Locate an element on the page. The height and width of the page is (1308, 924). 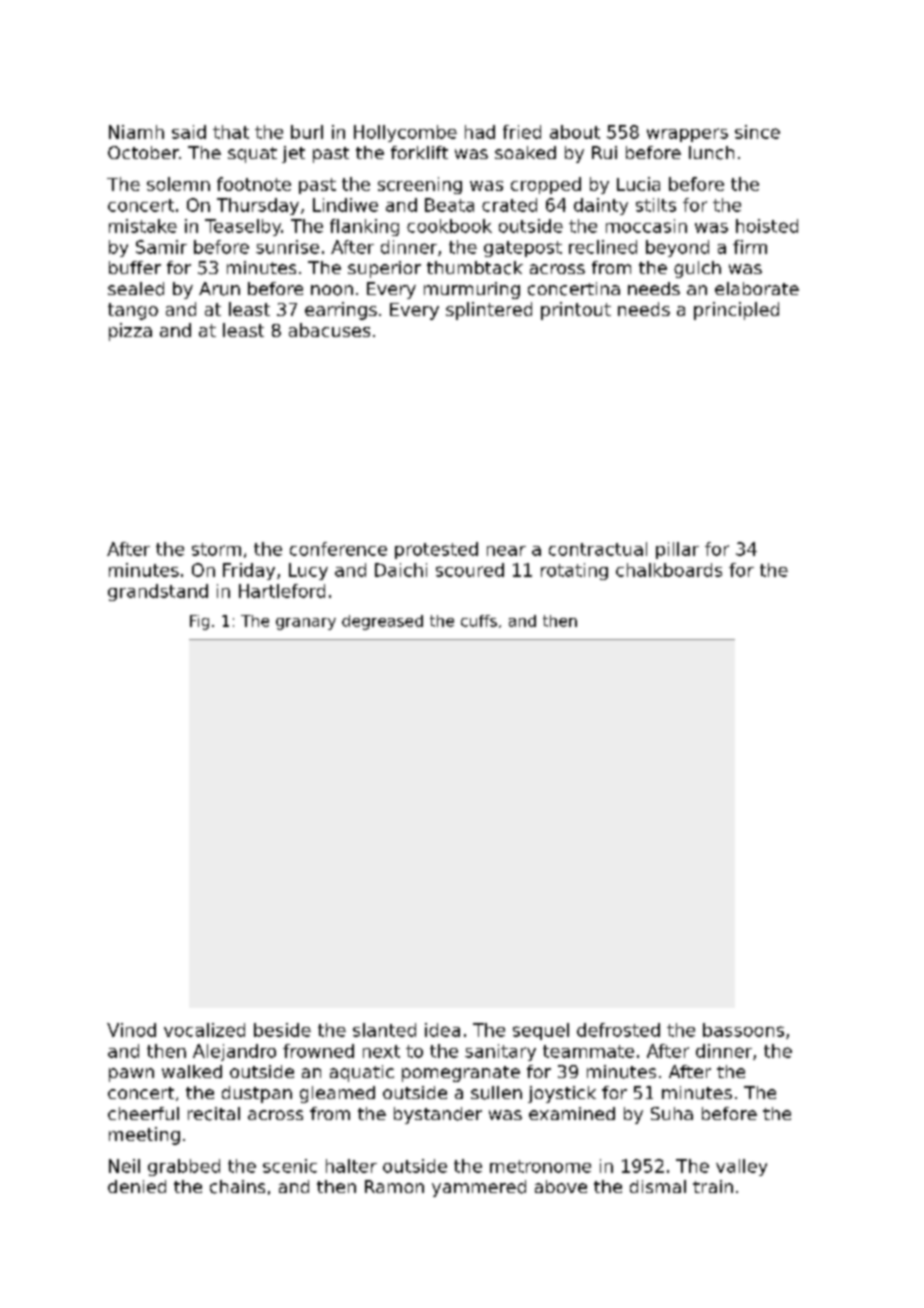
had is located at coordinates (480, 132).
